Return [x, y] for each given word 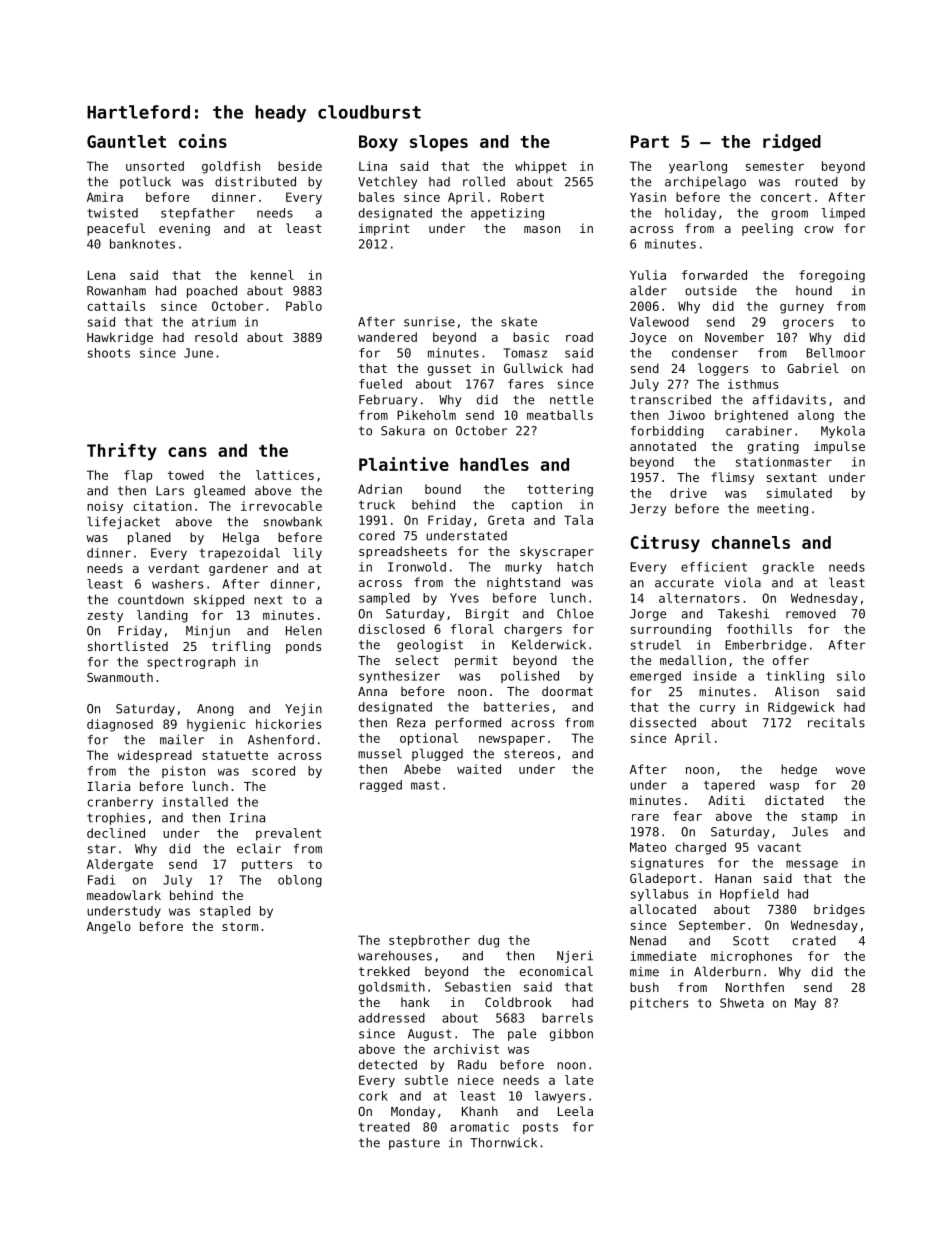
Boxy [378, 143]
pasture [414, 1144]
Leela [575, 1111]
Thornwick [503, 1143]
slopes [439, 143]
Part [650, 141]
